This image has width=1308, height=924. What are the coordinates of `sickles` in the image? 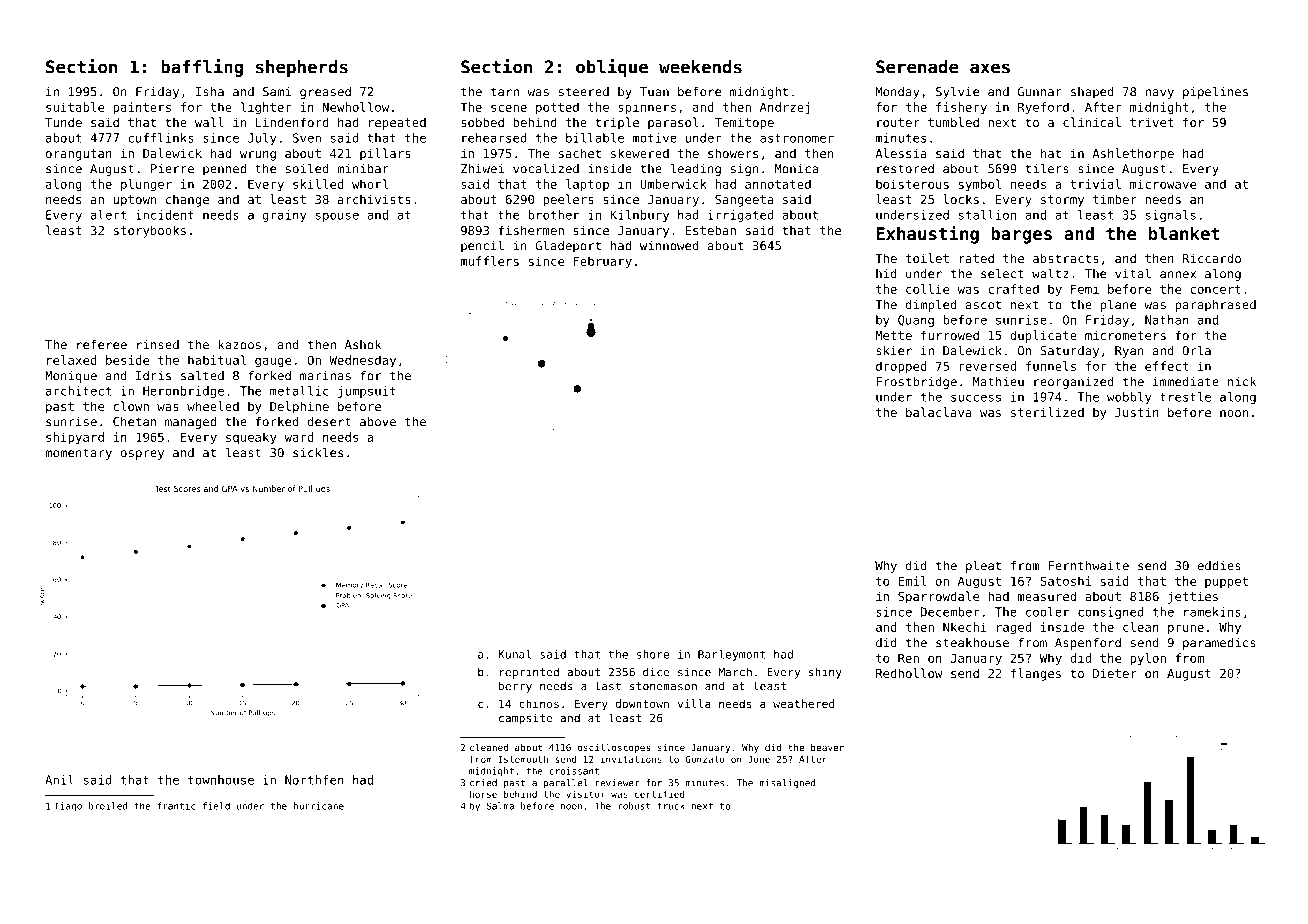 It's located at (318, 452).
